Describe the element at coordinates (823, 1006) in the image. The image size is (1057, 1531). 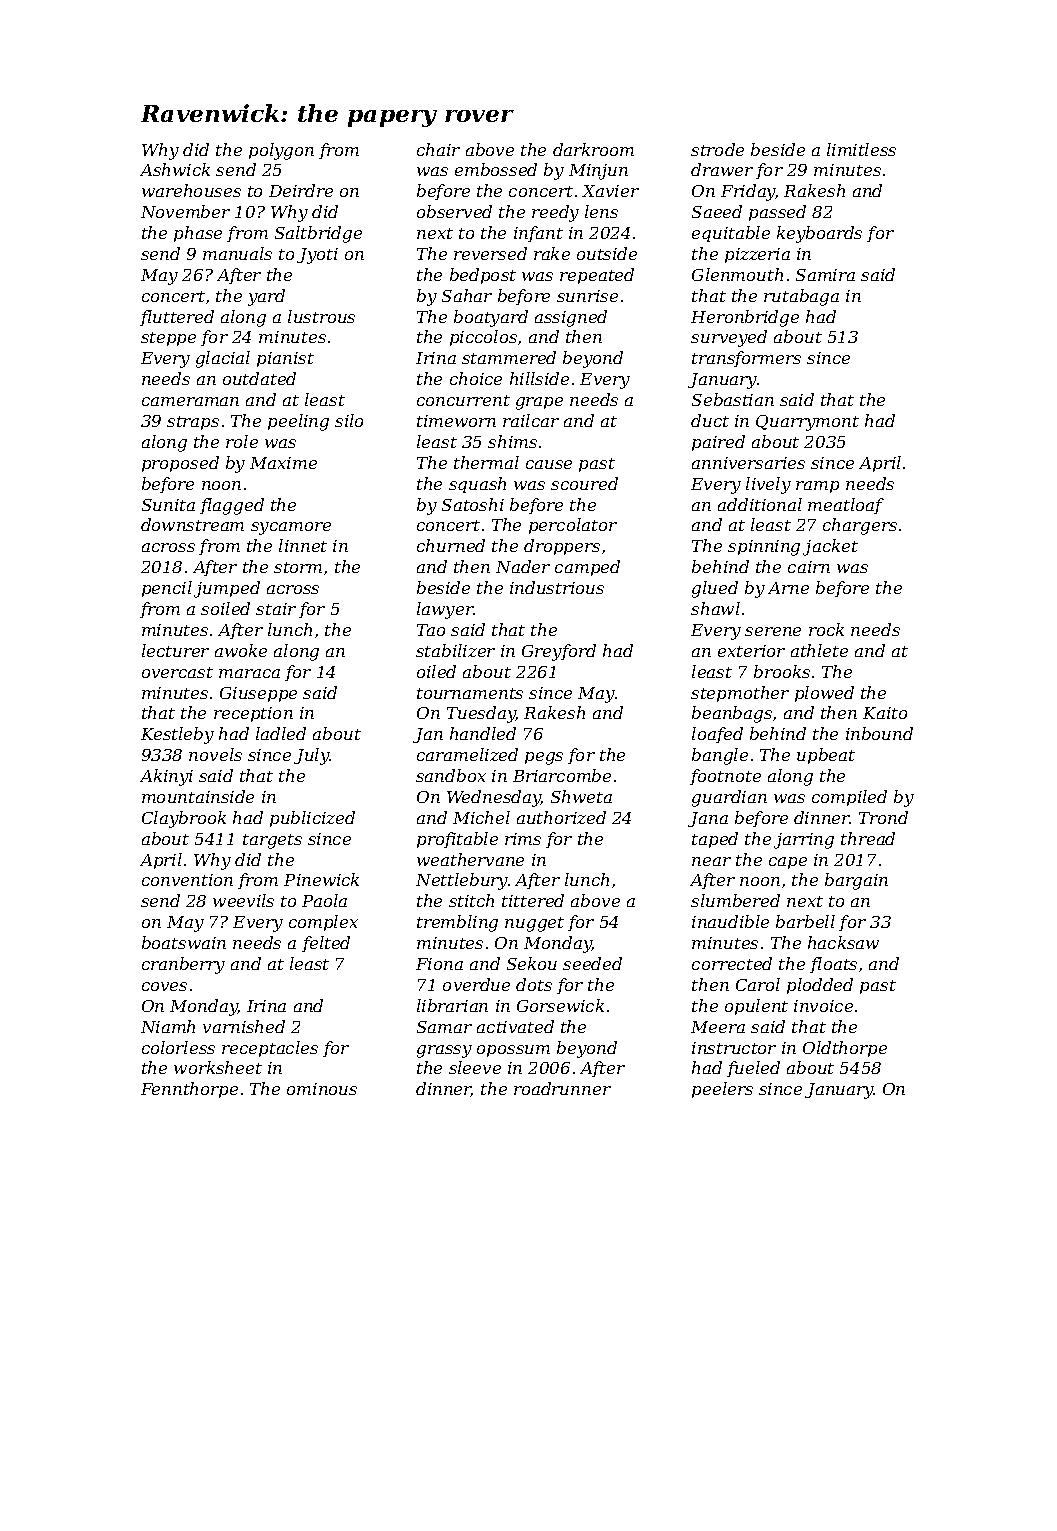
I see `invoice` at that location.
